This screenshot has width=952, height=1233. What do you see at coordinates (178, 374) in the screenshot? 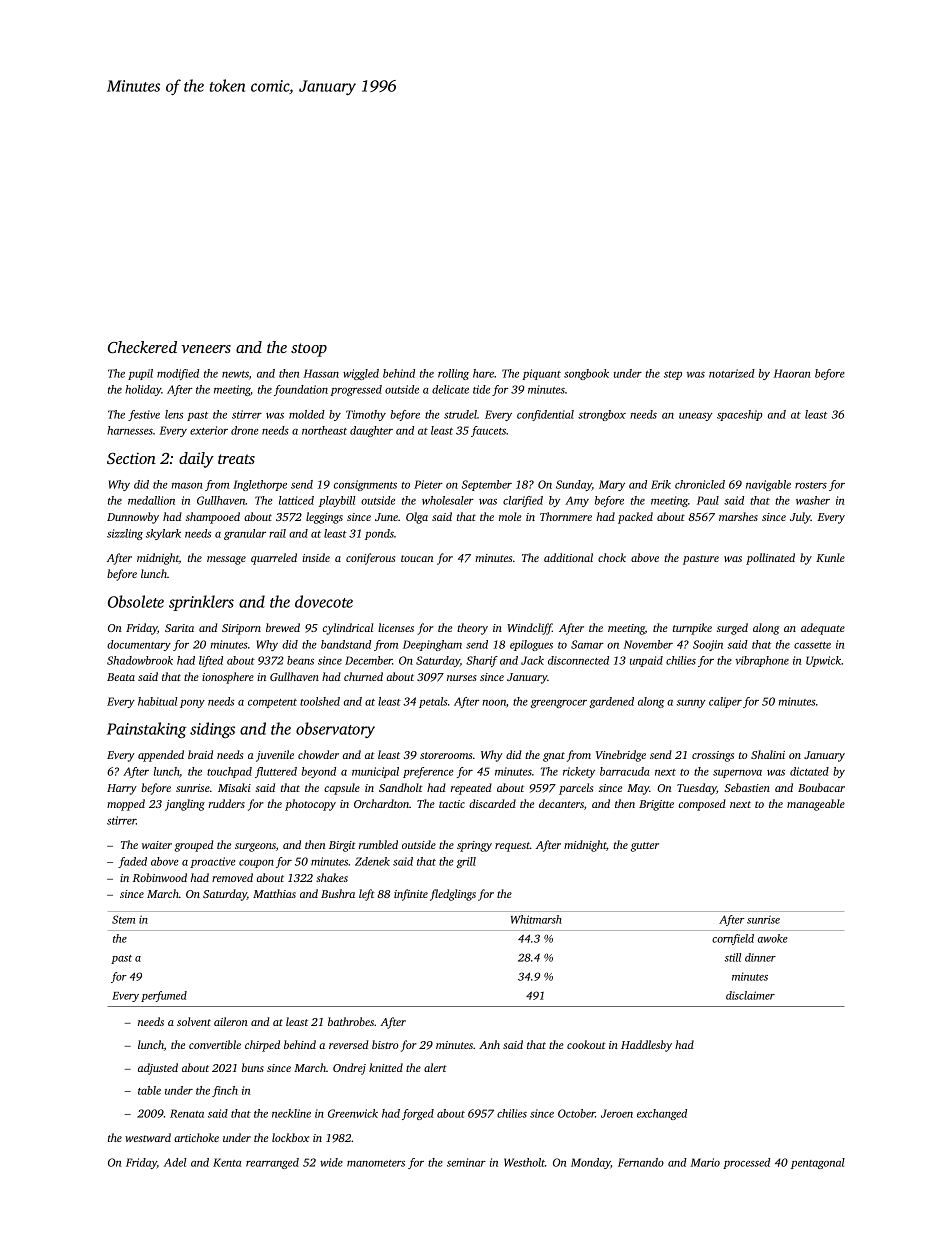
I see `modified` at bounding box center [178, 374].
